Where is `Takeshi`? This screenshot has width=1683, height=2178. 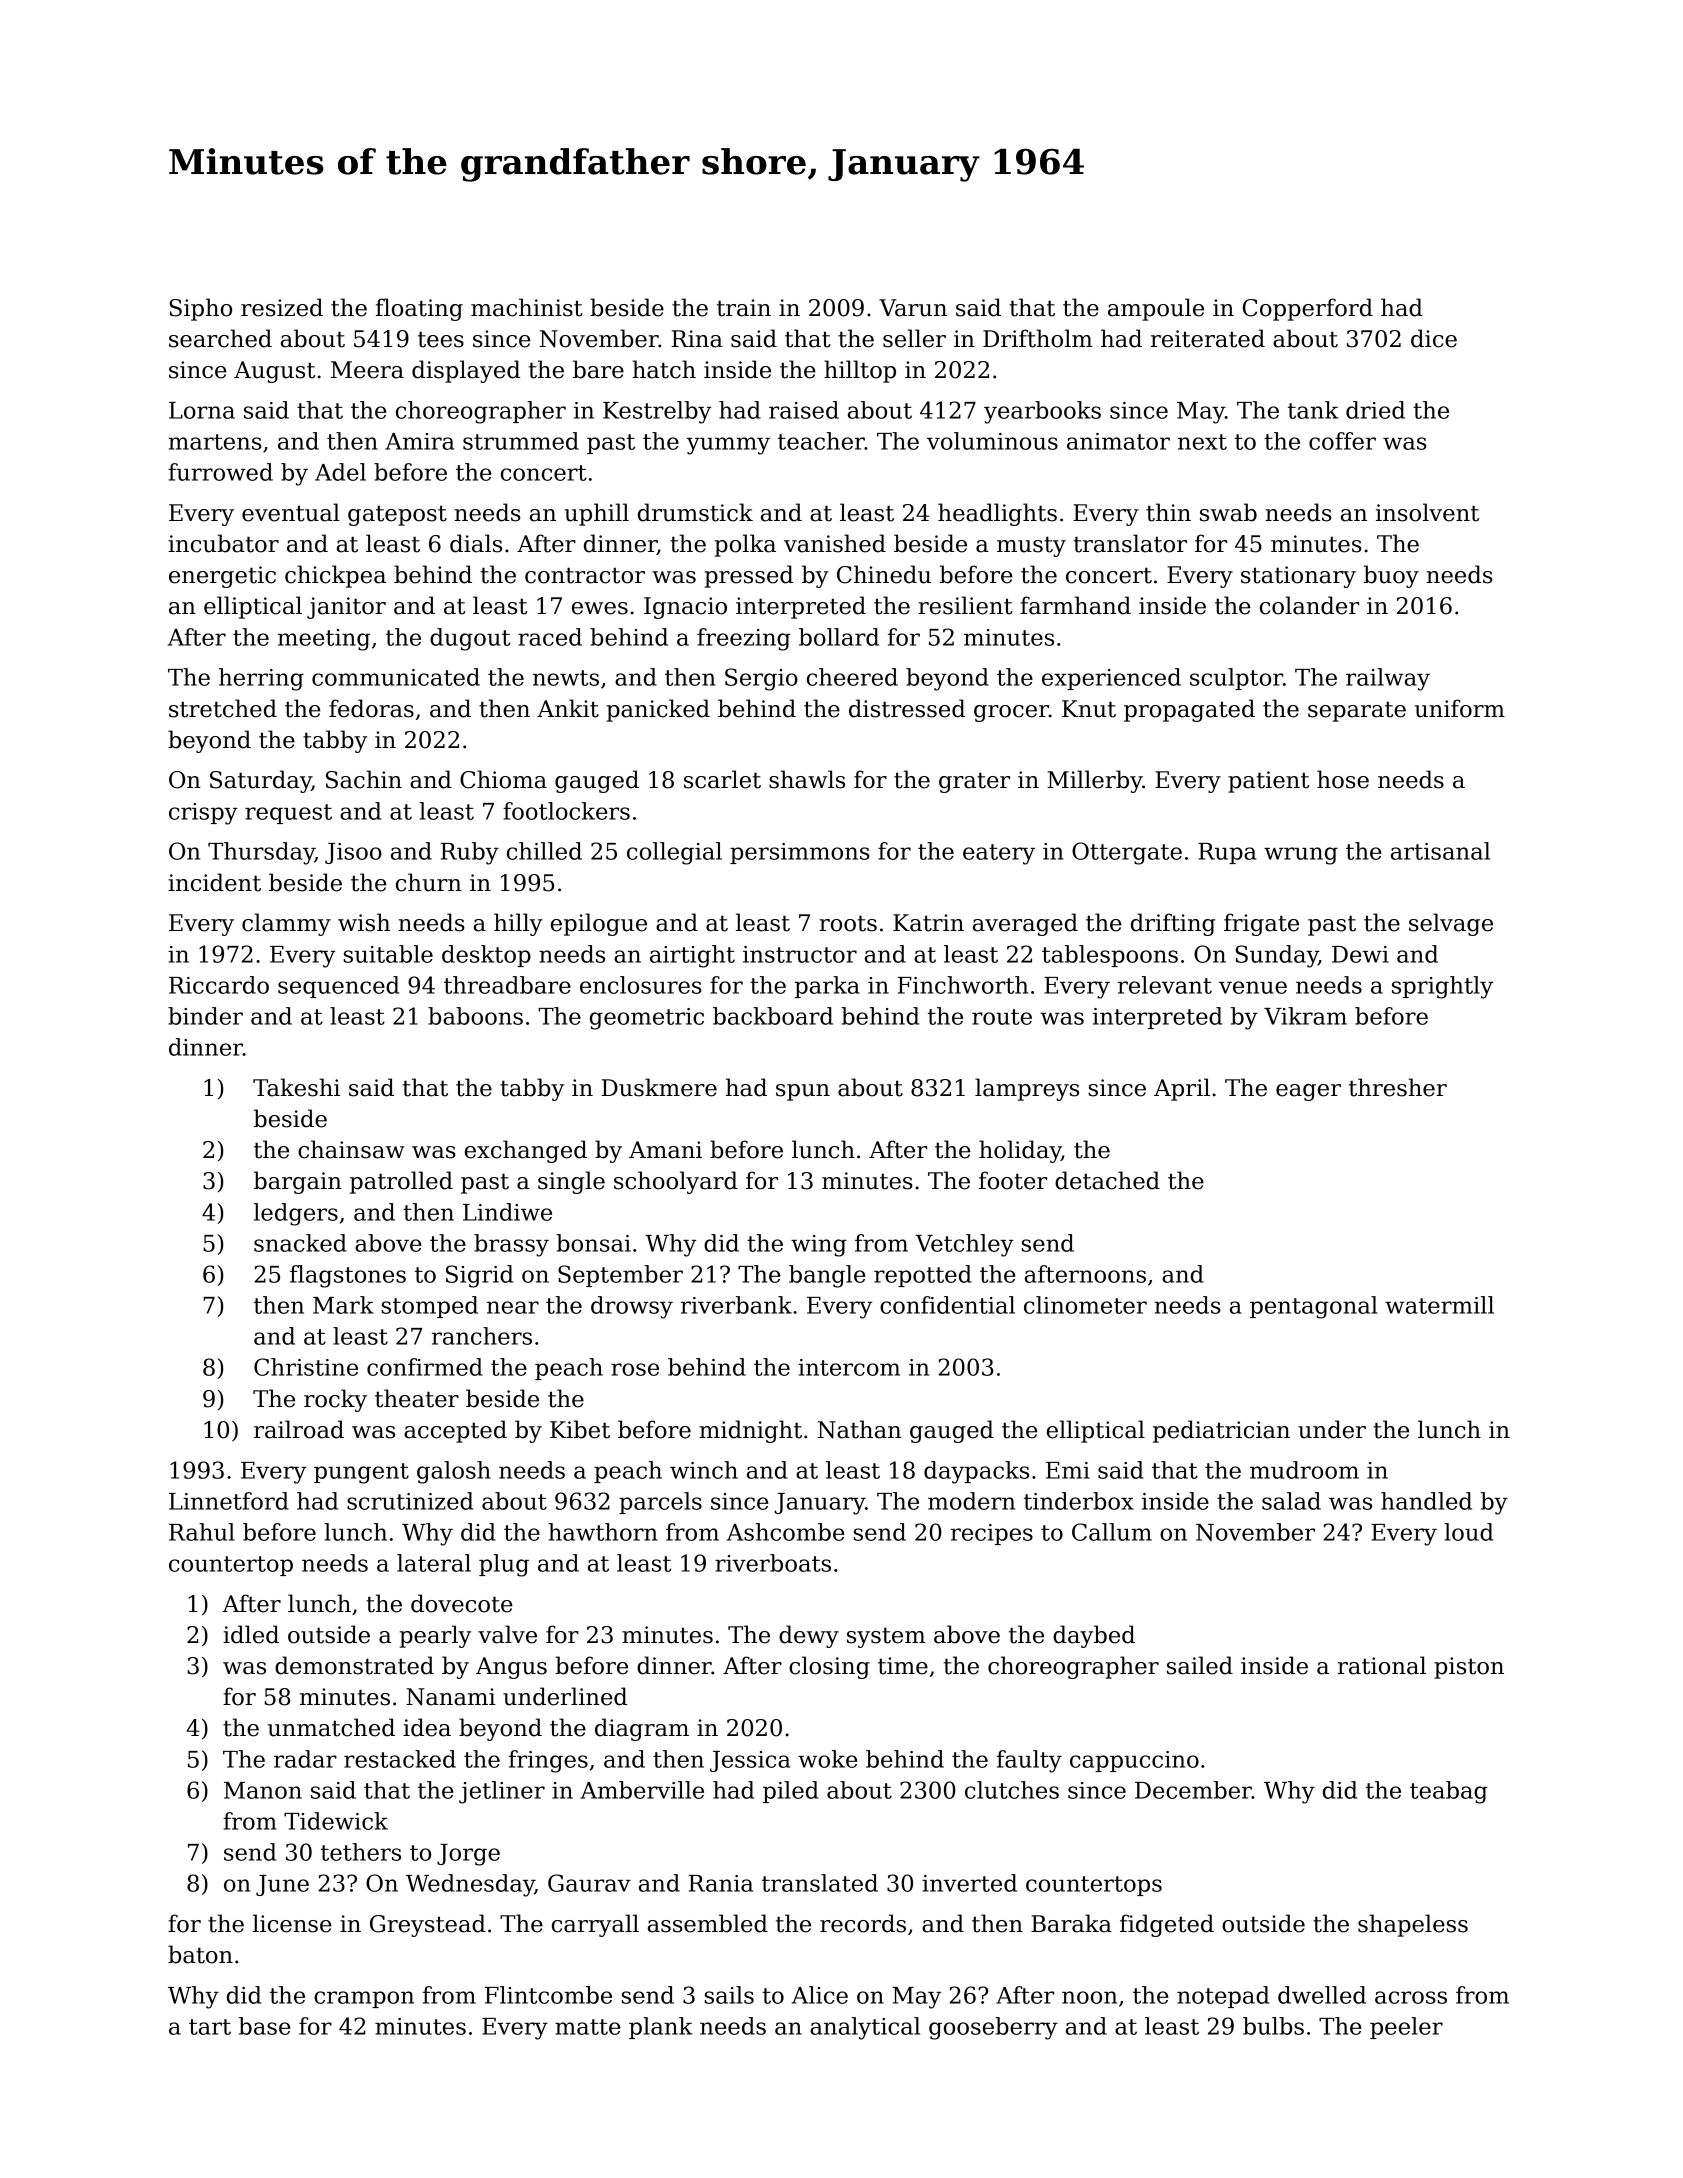
Takeshi is located at coordinates (296, 1087).
